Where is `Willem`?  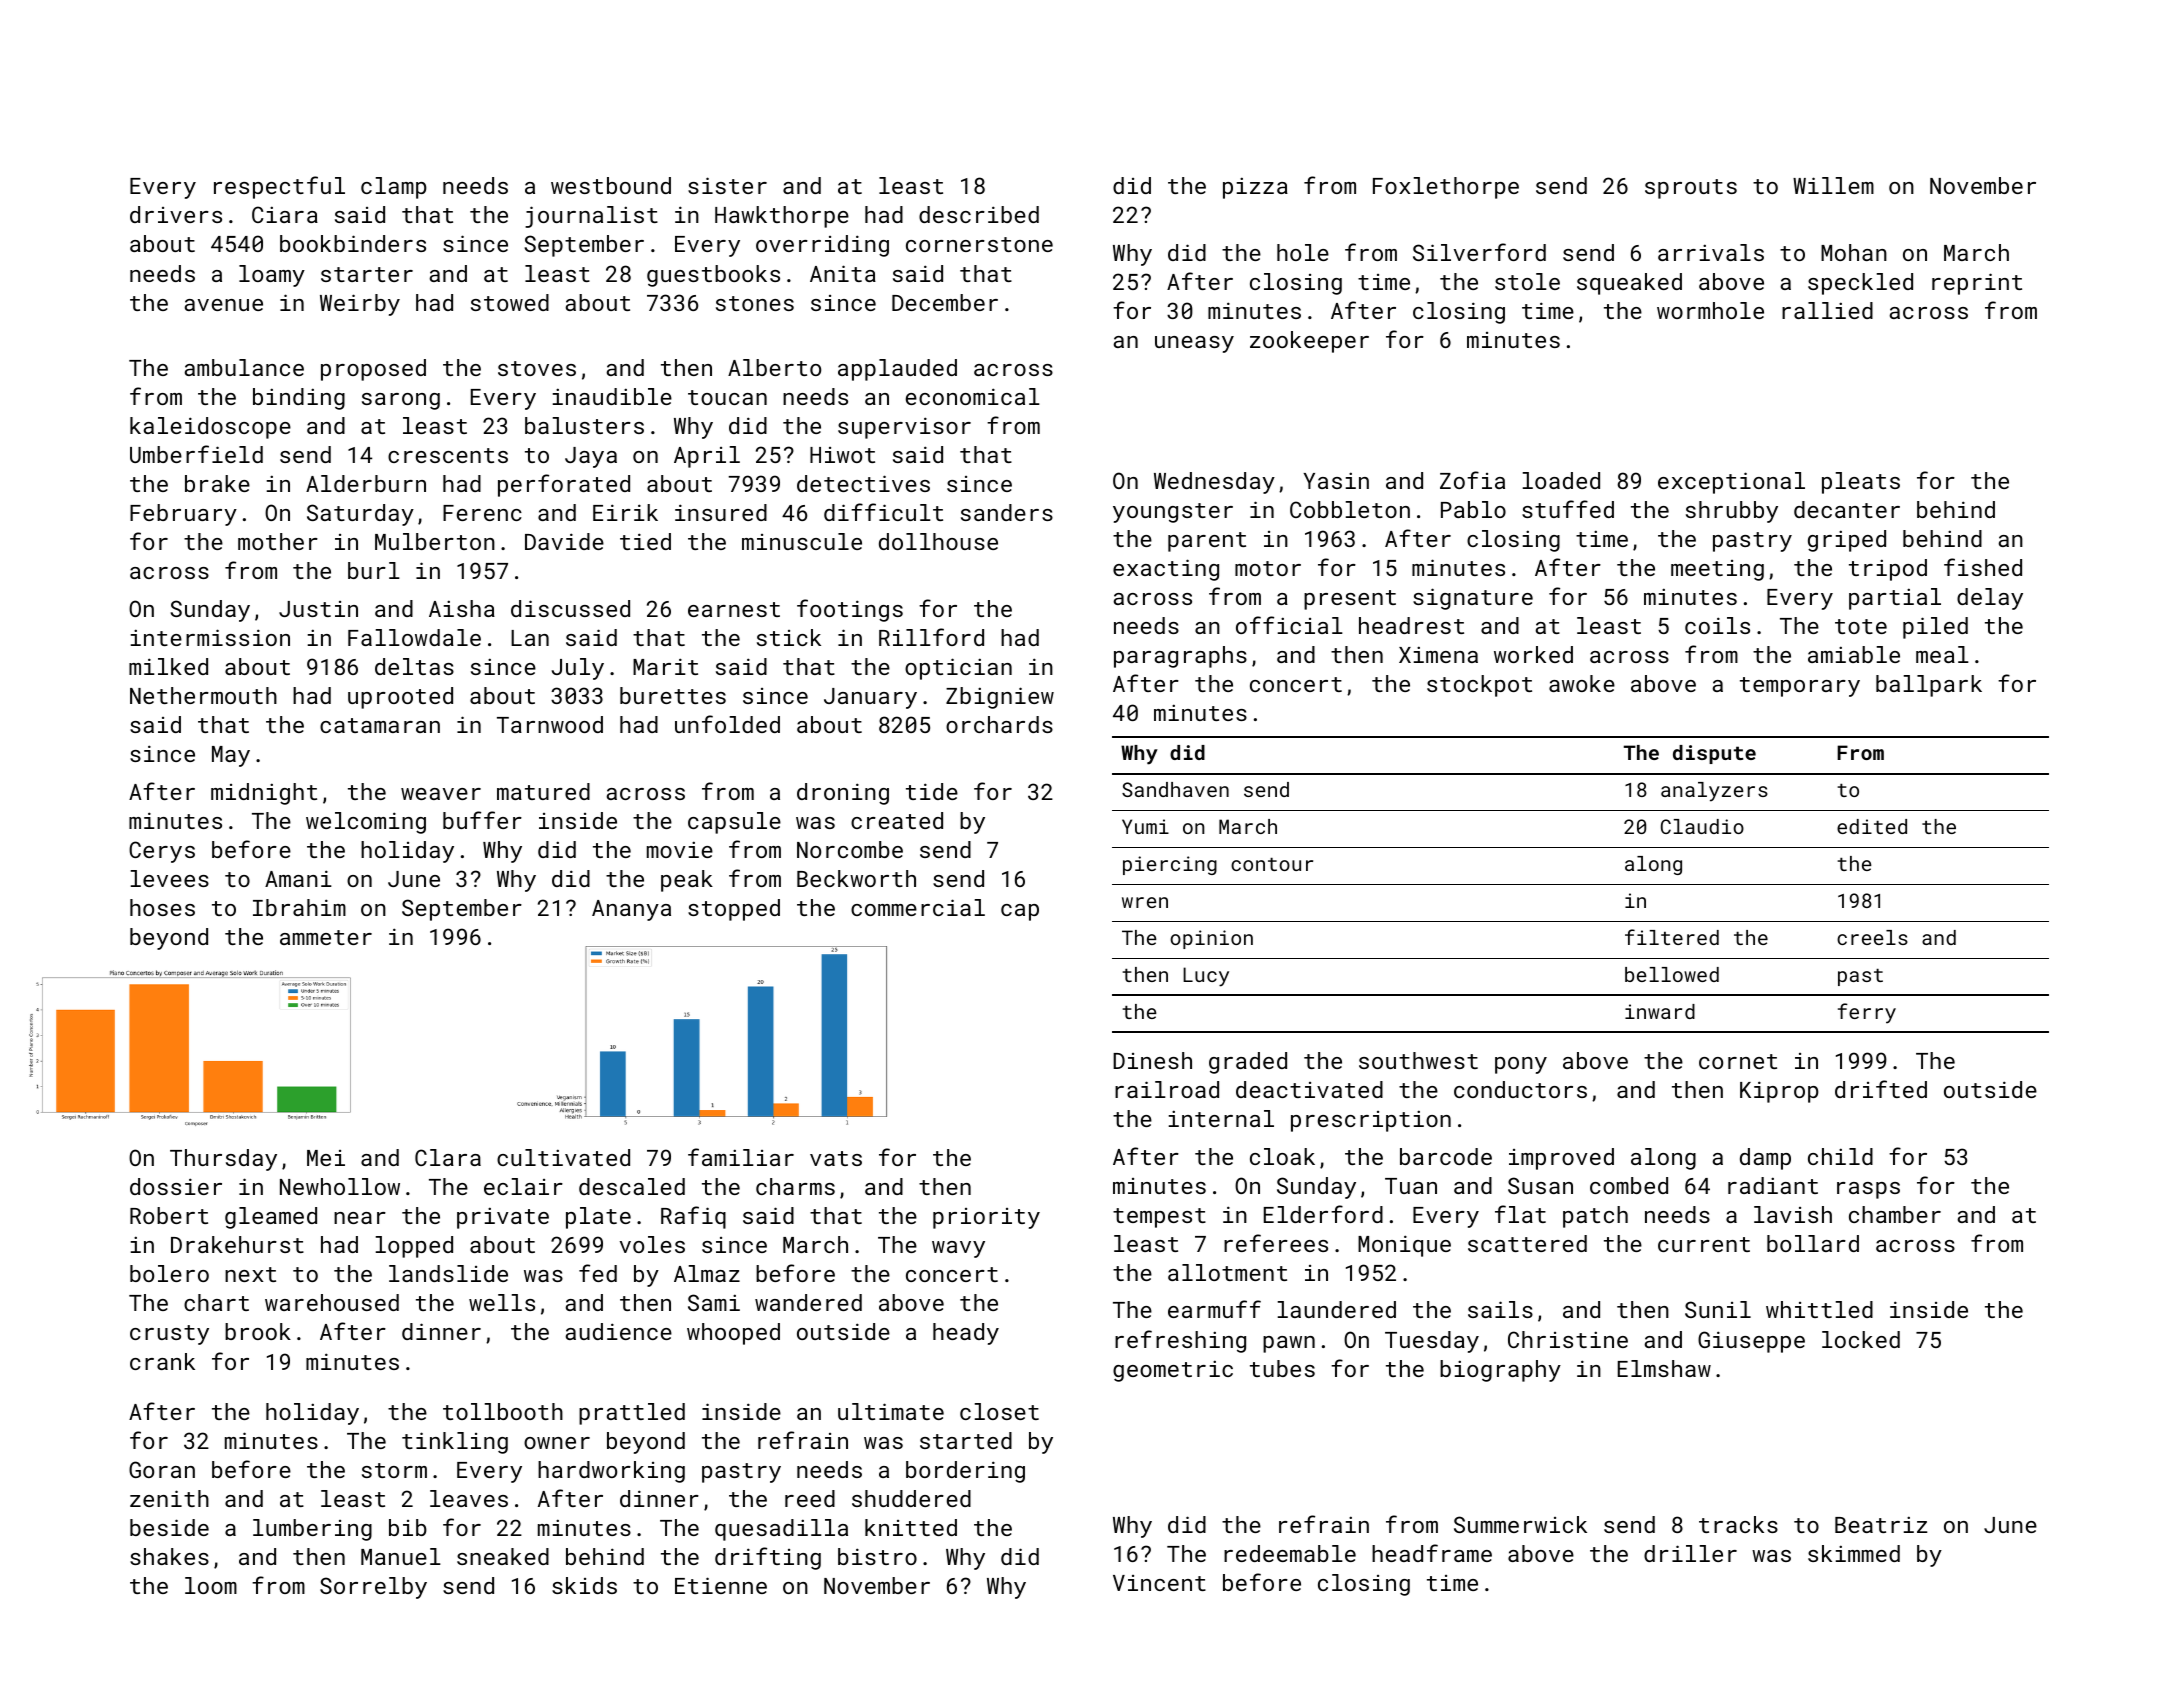 Willem is located at coordinates (1833, 185).
